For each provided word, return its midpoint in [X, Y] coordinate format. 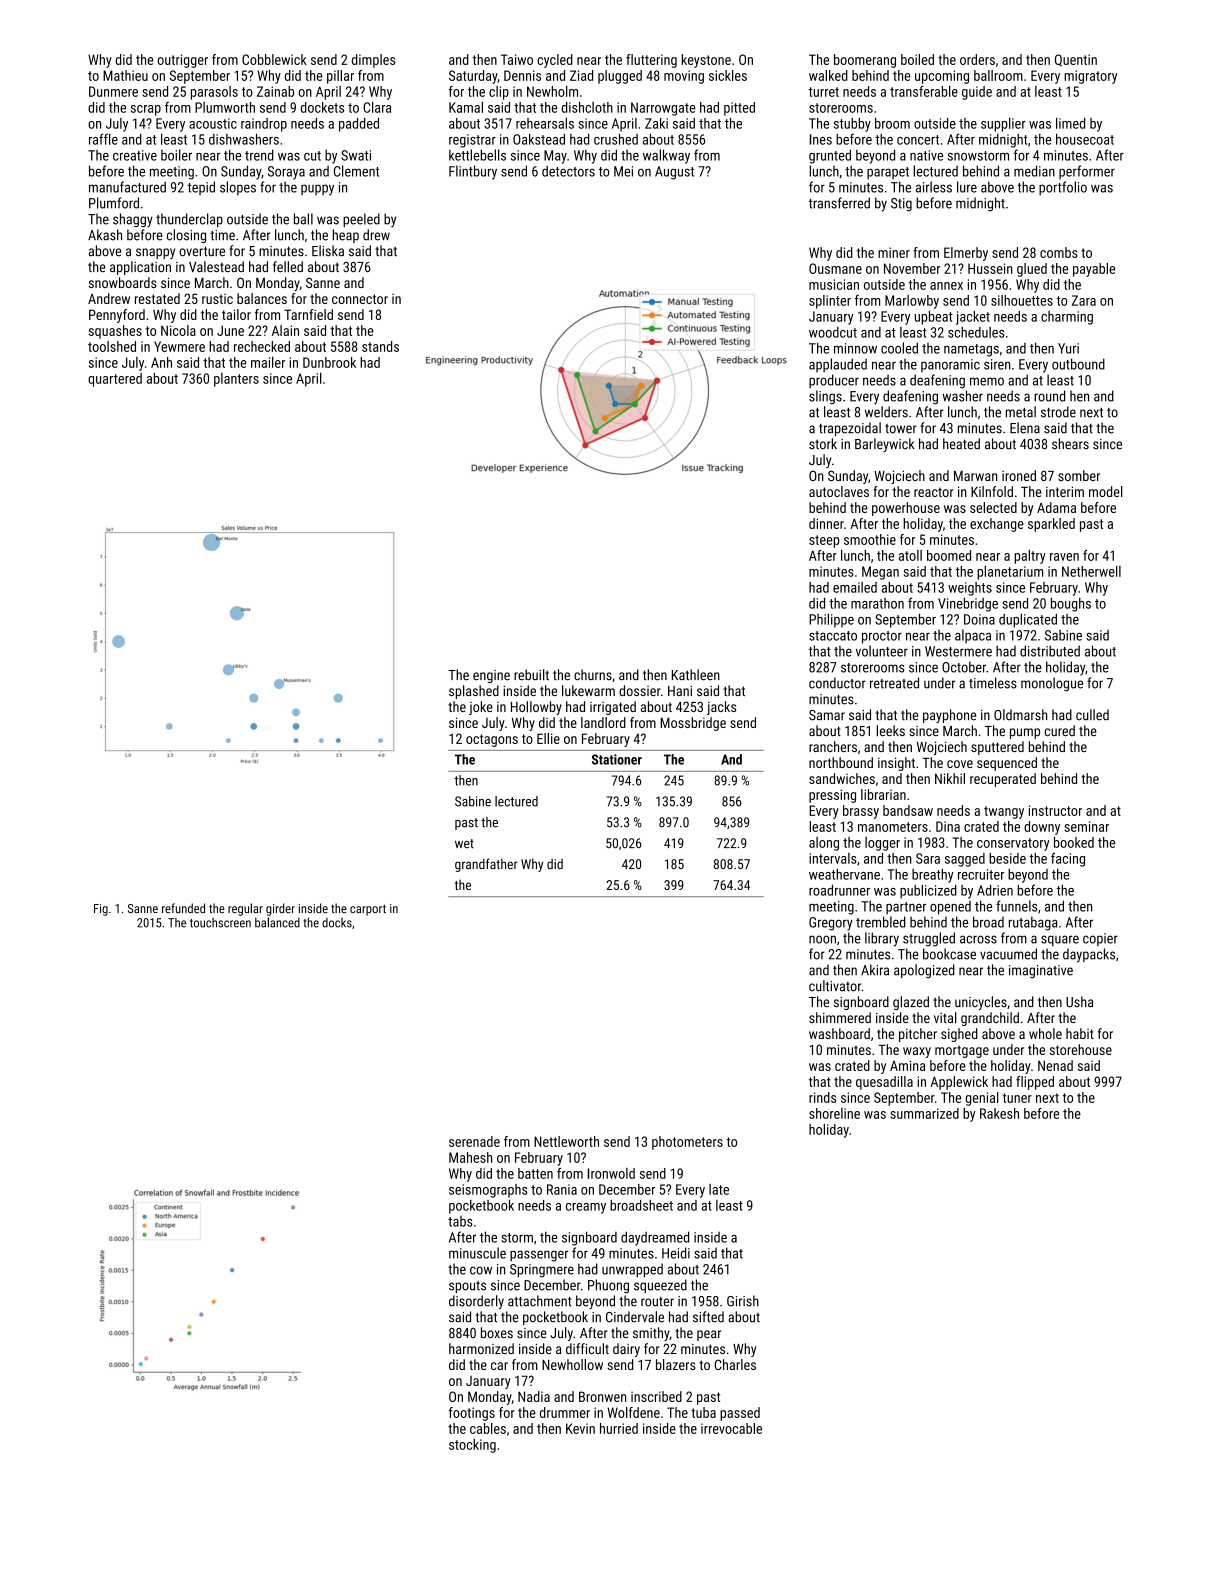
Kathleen [696, 675]
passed [740, 1414]
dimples [373, 61]
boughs [1071, 605]
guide [977, 93]
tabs [460, 1221]
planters [236, 380]
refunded [183, 908]
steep [824, 541]
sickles [728, 75]
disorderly [476, 1302]
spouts [467, 1287]
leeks [890, 731]
